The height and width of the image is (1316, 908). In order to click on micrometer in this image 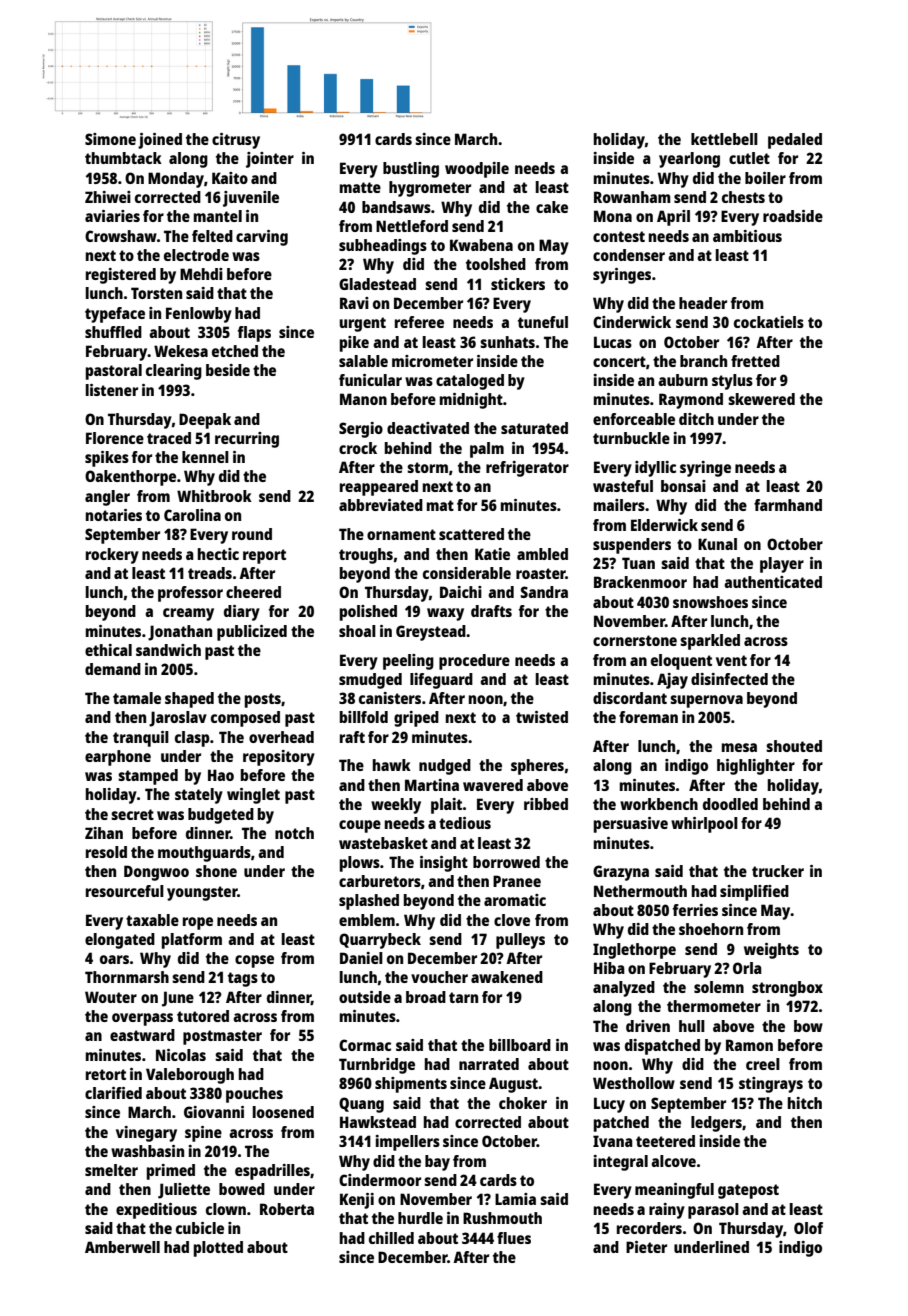, I will do `click(432, 361)`.
